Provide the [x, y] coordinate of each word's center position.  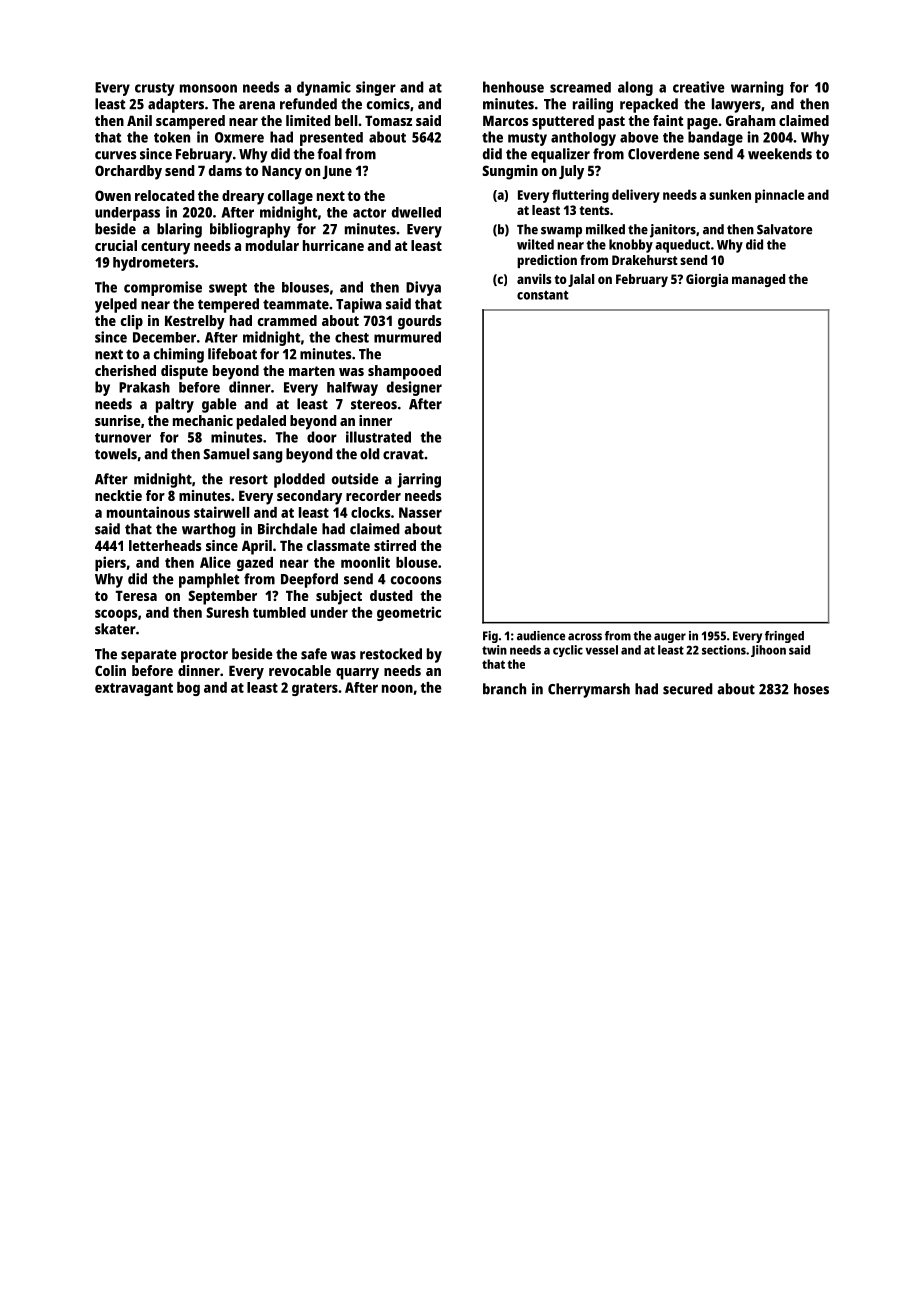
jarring [419, 480]
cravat [403, 454]
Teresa [136, 595]
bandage [715, 138]
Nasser [420, 512]
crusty [154, 89]
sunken [730, 194]
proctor [204, 656]
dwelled [416, 212]
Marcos [506, 120]
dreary [243, 197]
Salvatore [784, 229]
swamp [561, 232]
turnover [123, 438]
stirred [395, 545]
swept [228, 289]
